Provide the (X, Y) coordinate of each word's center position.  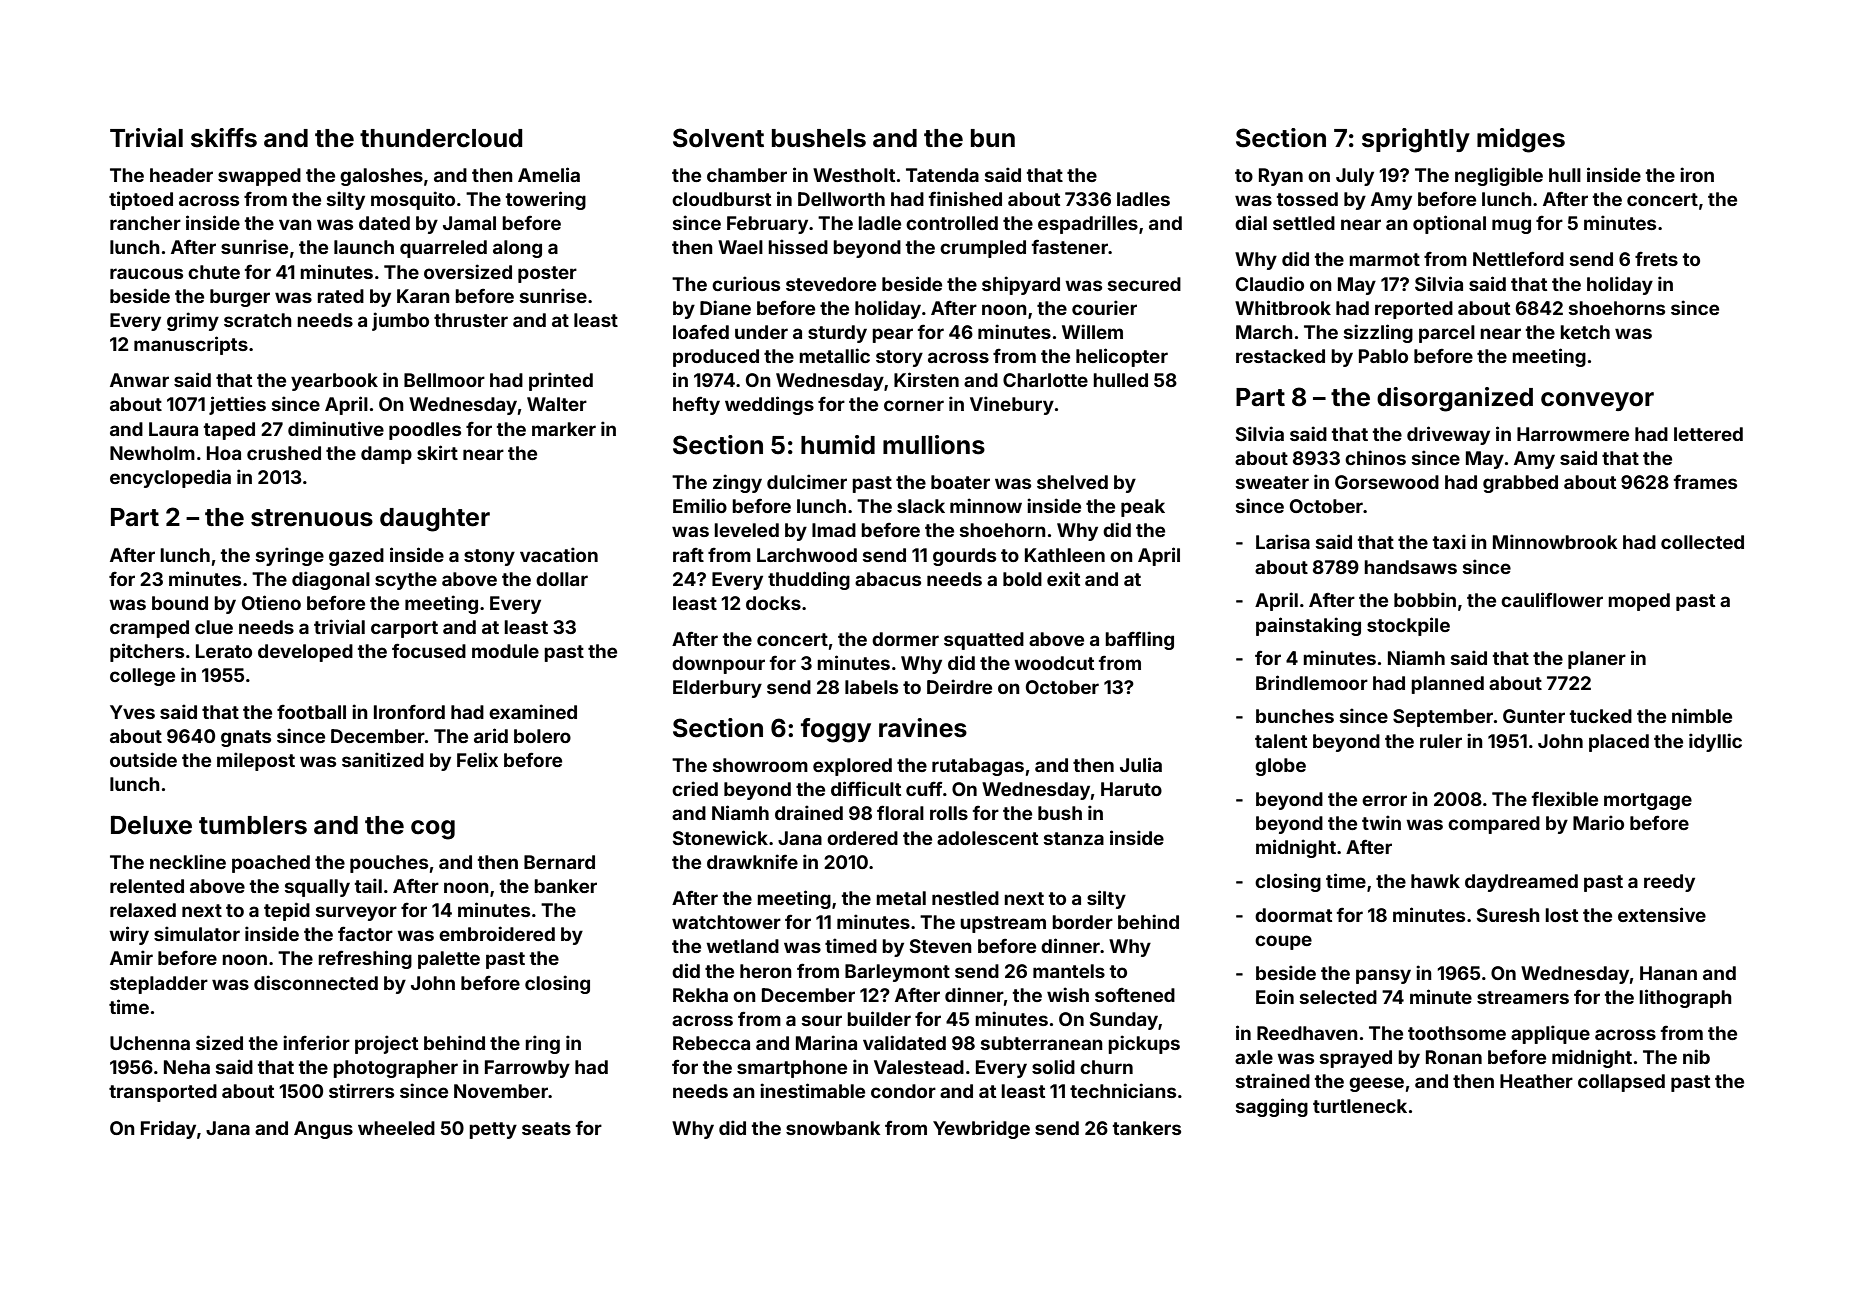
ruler (1441, 741)
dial (1251, 222)
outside (143, 759)
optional (1449, 224)
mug (1511, 226)
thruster (471, 320)
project (386, 1044)
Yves (132, 712)
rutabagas (978, 767)
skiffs (224, 138)
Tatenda (942, 175)
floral (900, 812)
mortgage (1648, 801)
